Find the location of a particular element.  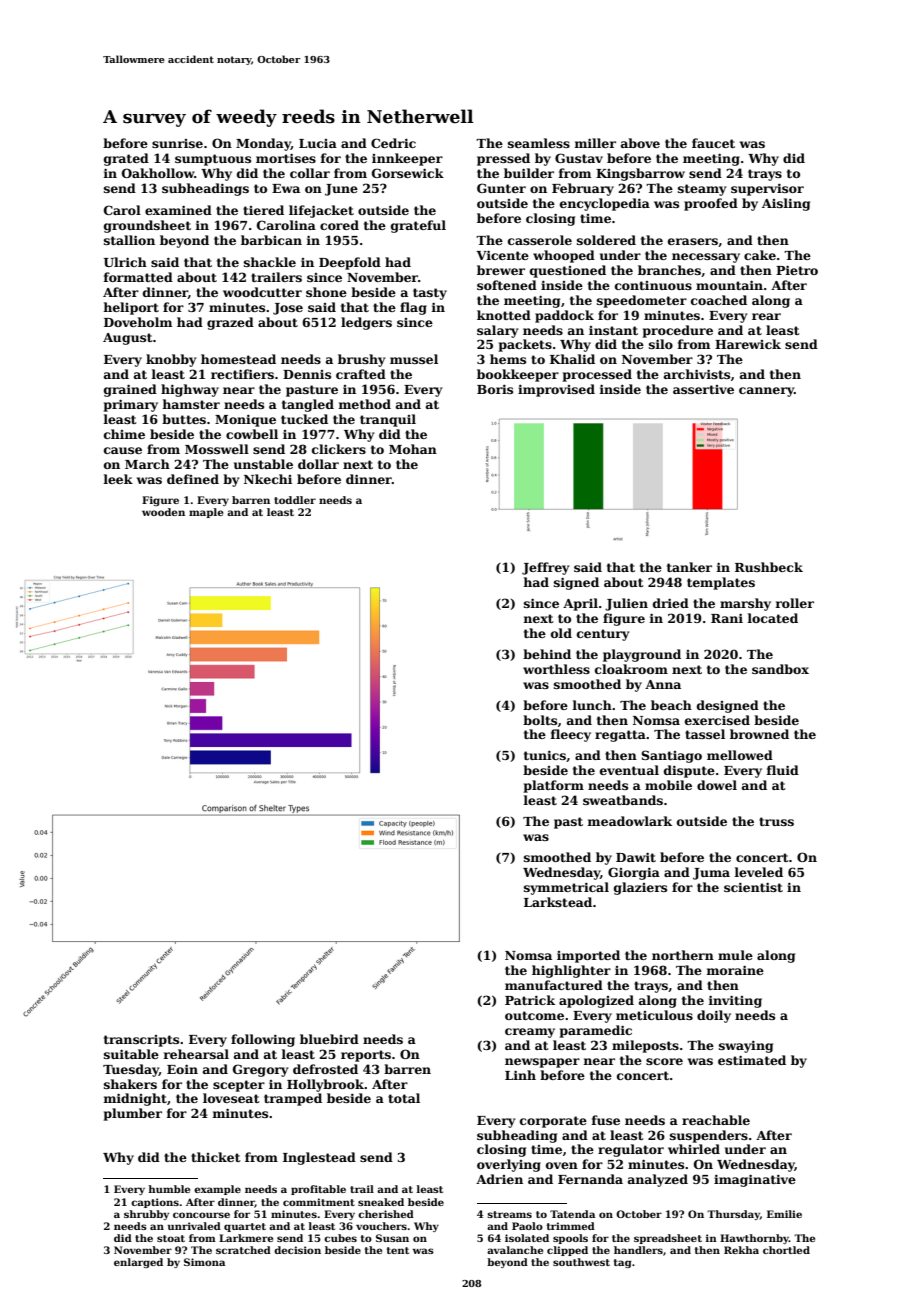

transcripts is located at coordinates (141, 1041).
